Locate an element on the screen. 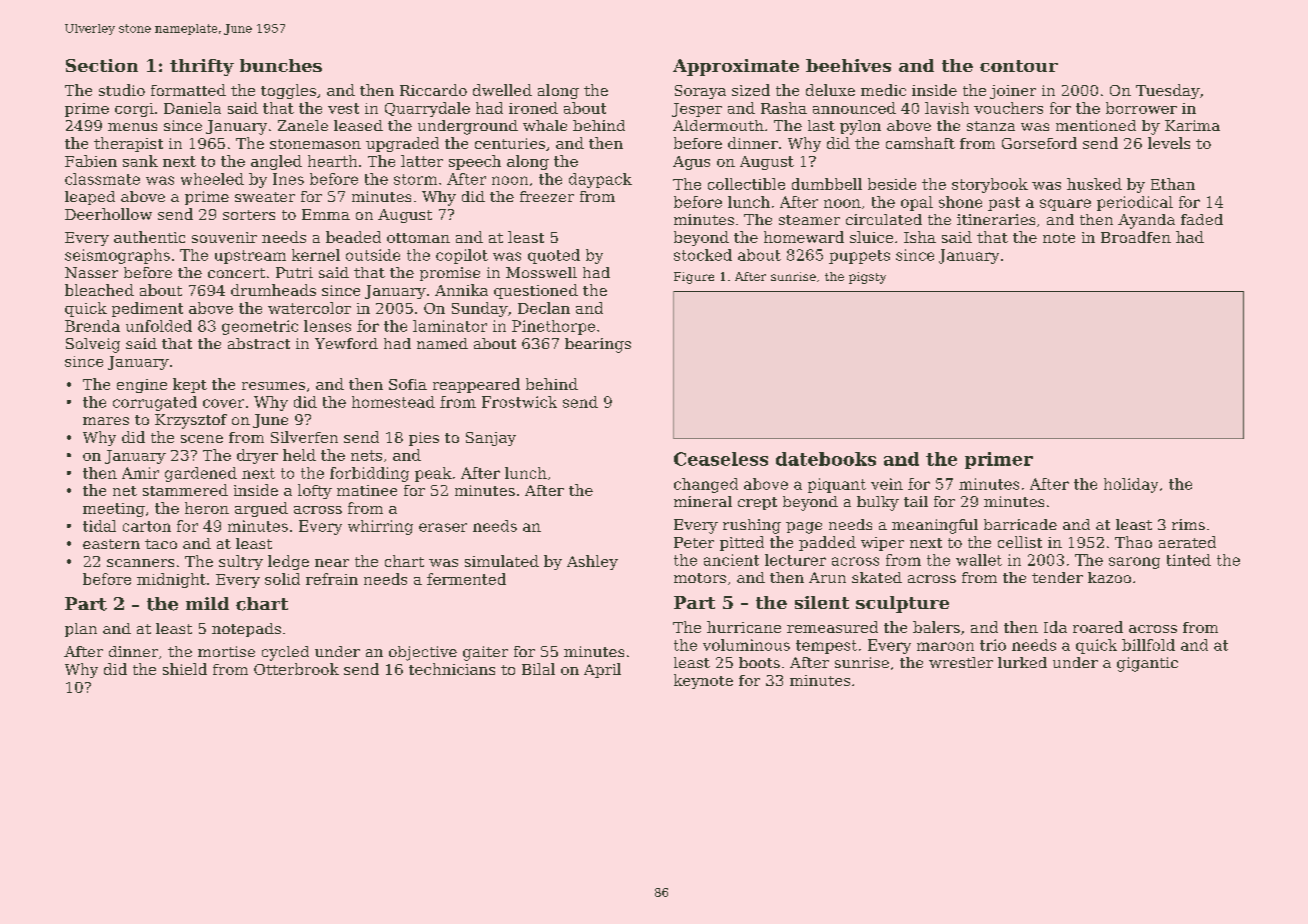  Ceaseless is located at coordinates (721, 459).
